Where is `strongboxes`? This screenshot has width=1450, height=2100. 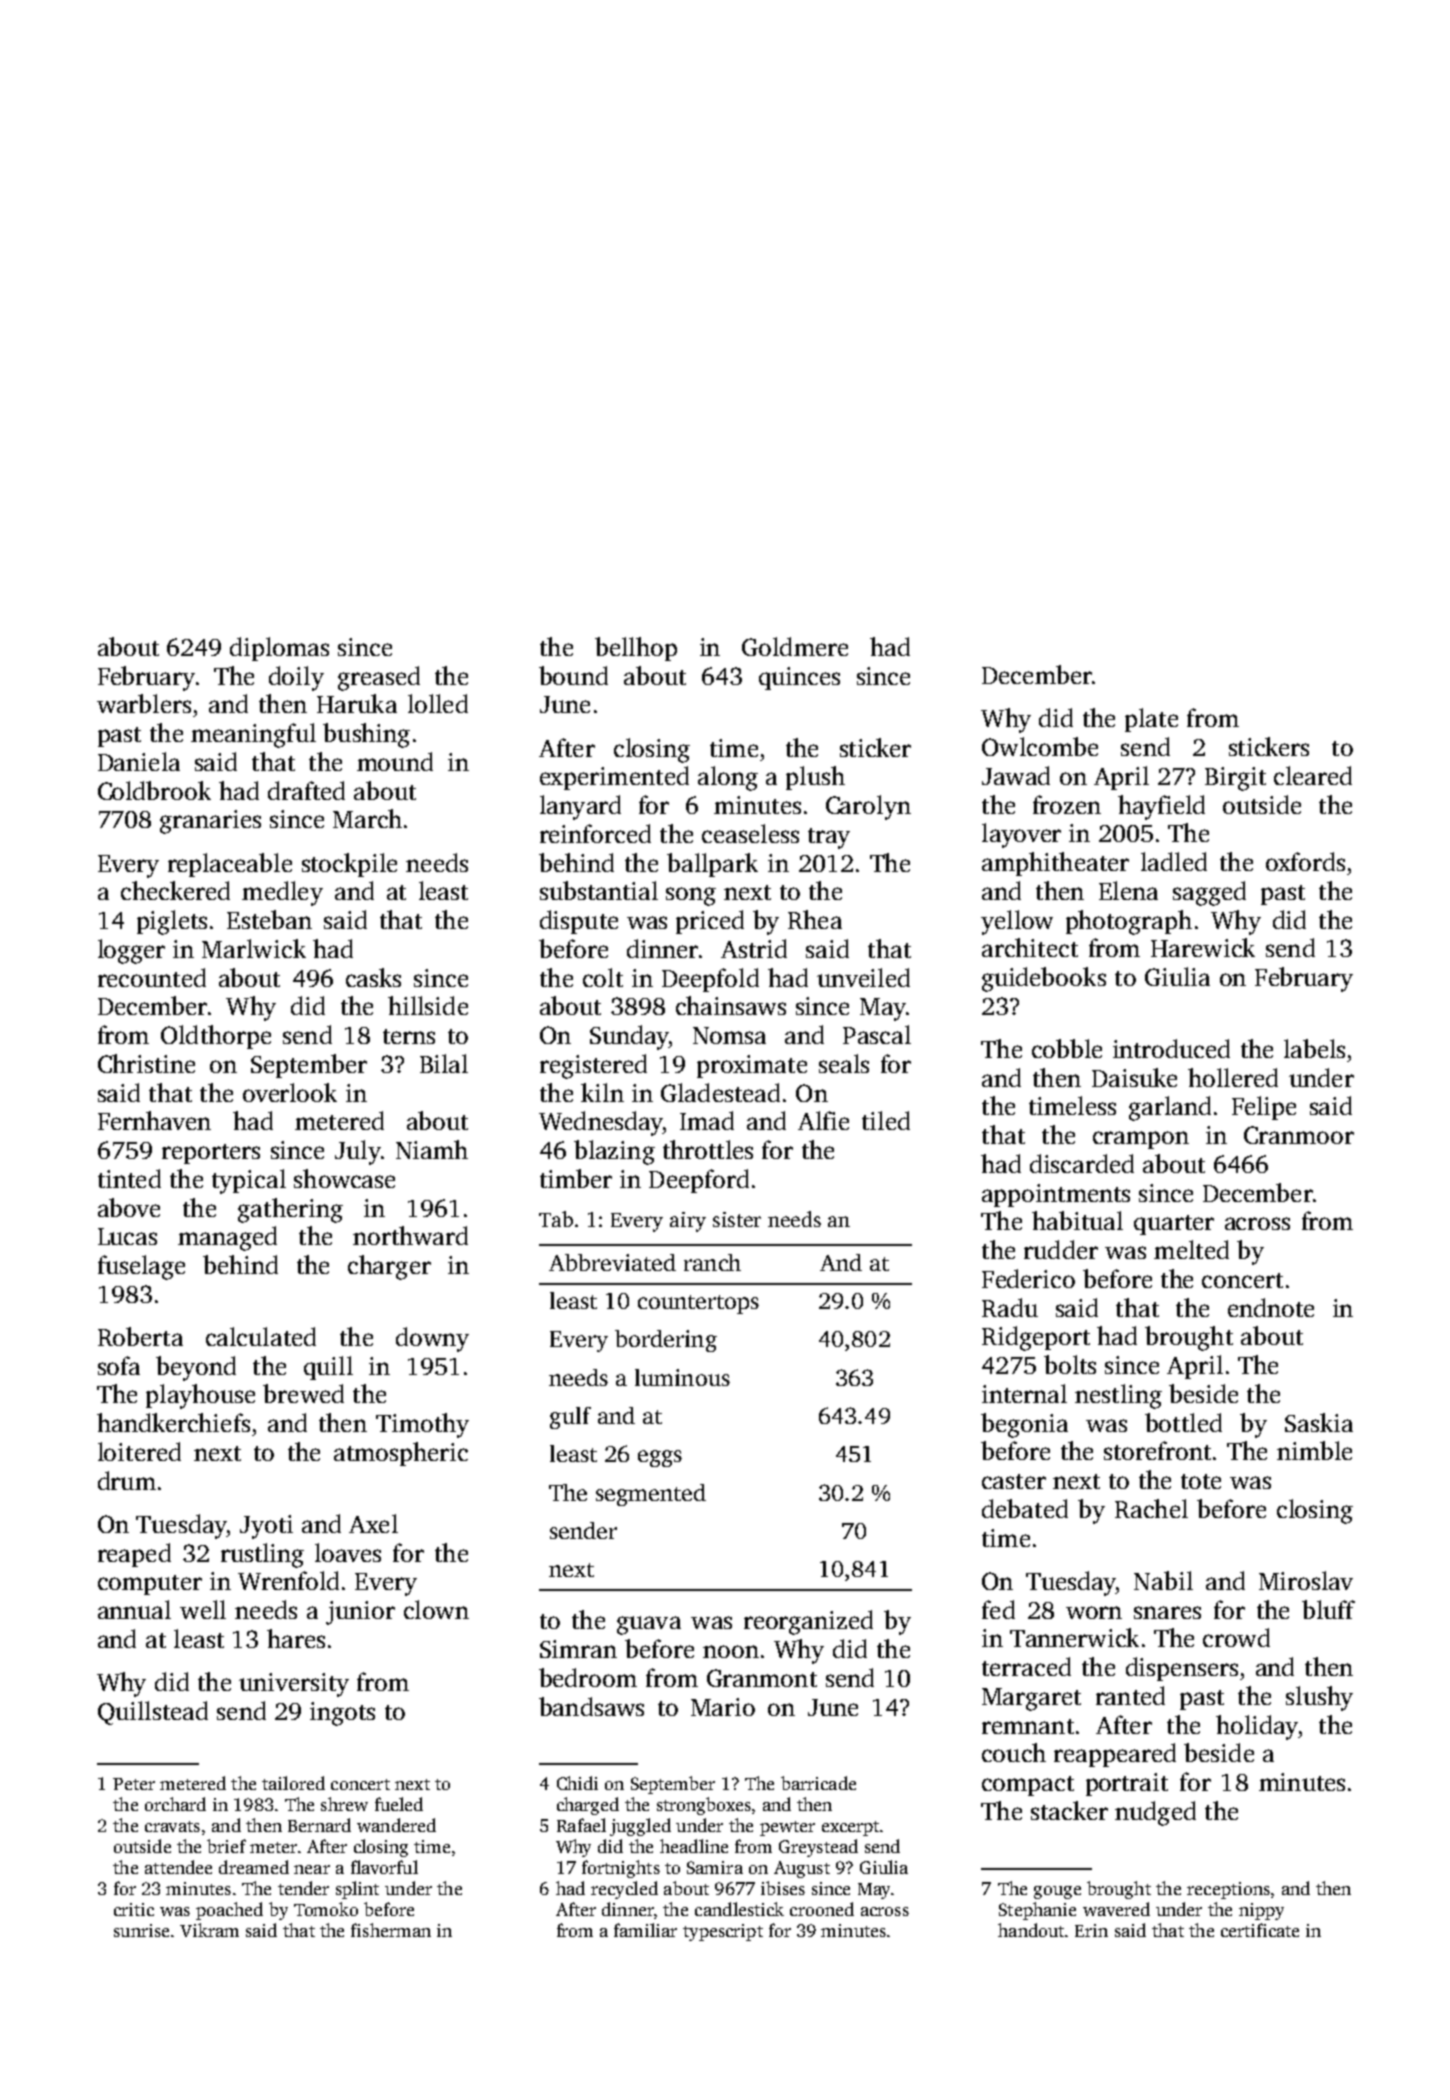
strongboxes is located at coordinates (704, 1806).
